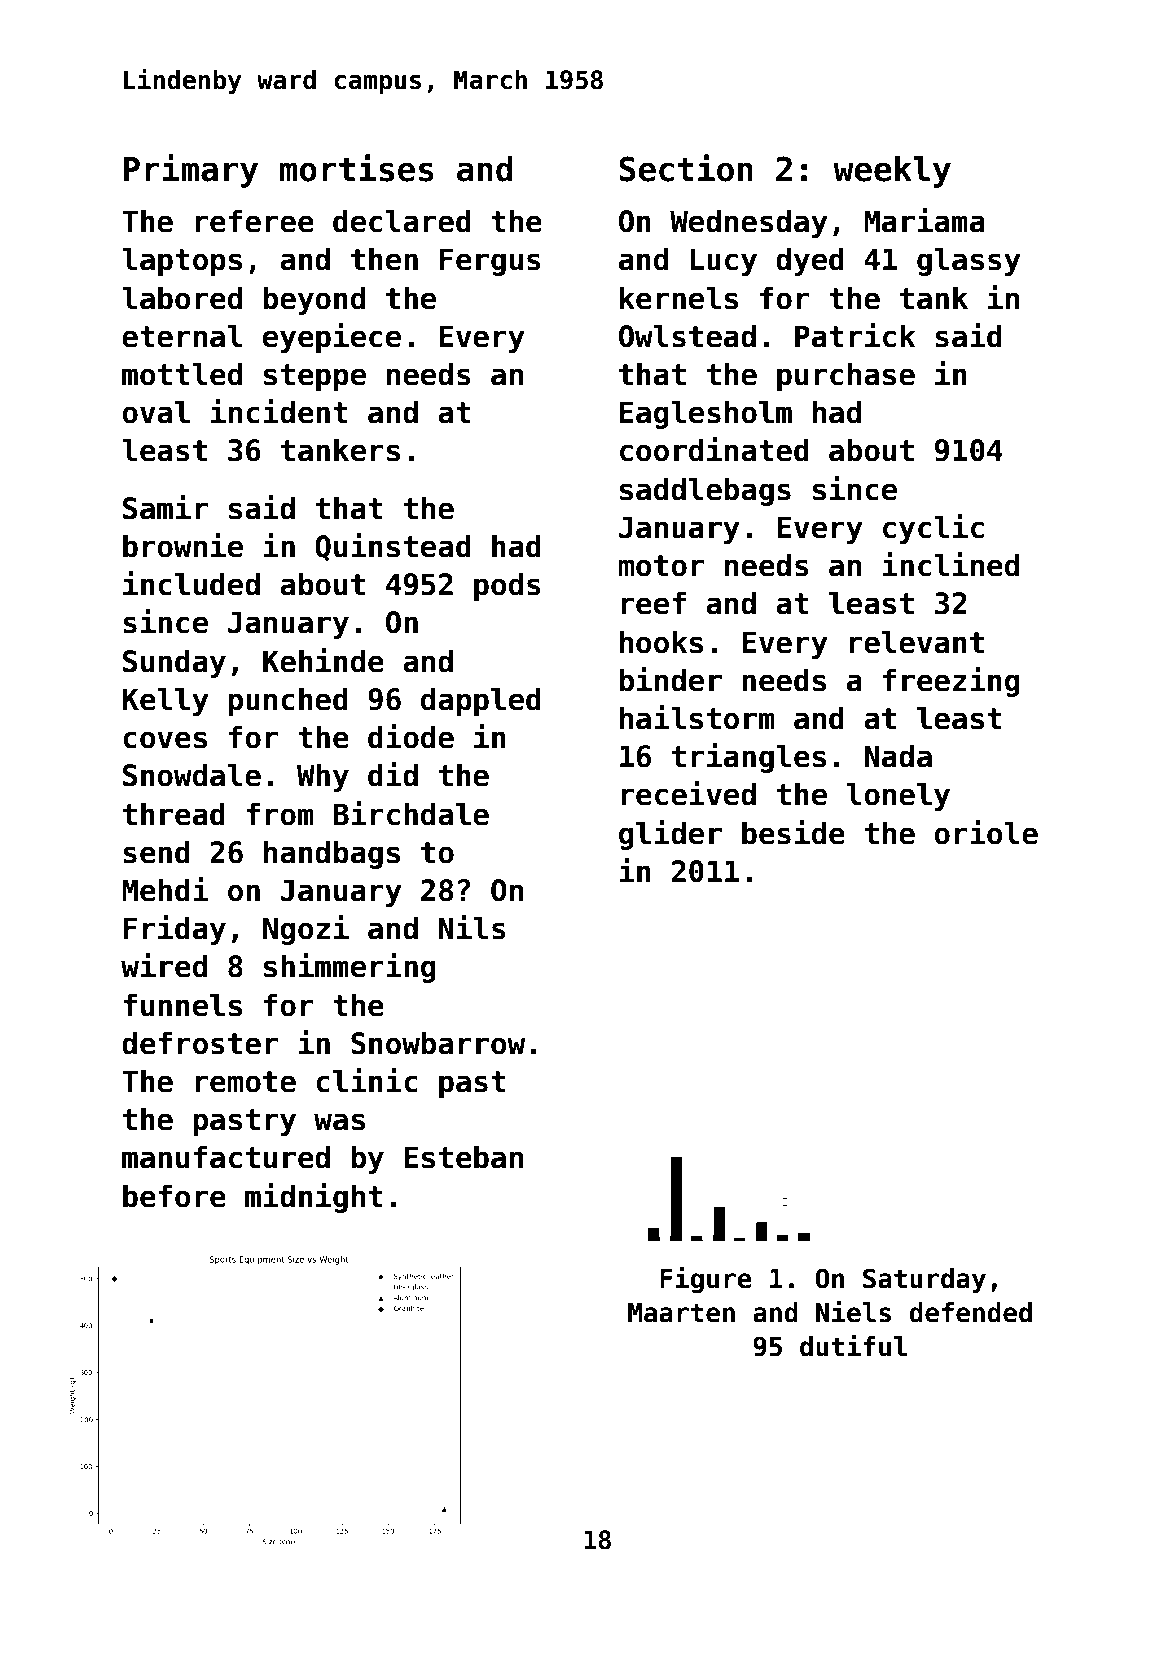 The width and height of the screenshot is (1165, 1654). I want to click on before, so click(174, 1196).
